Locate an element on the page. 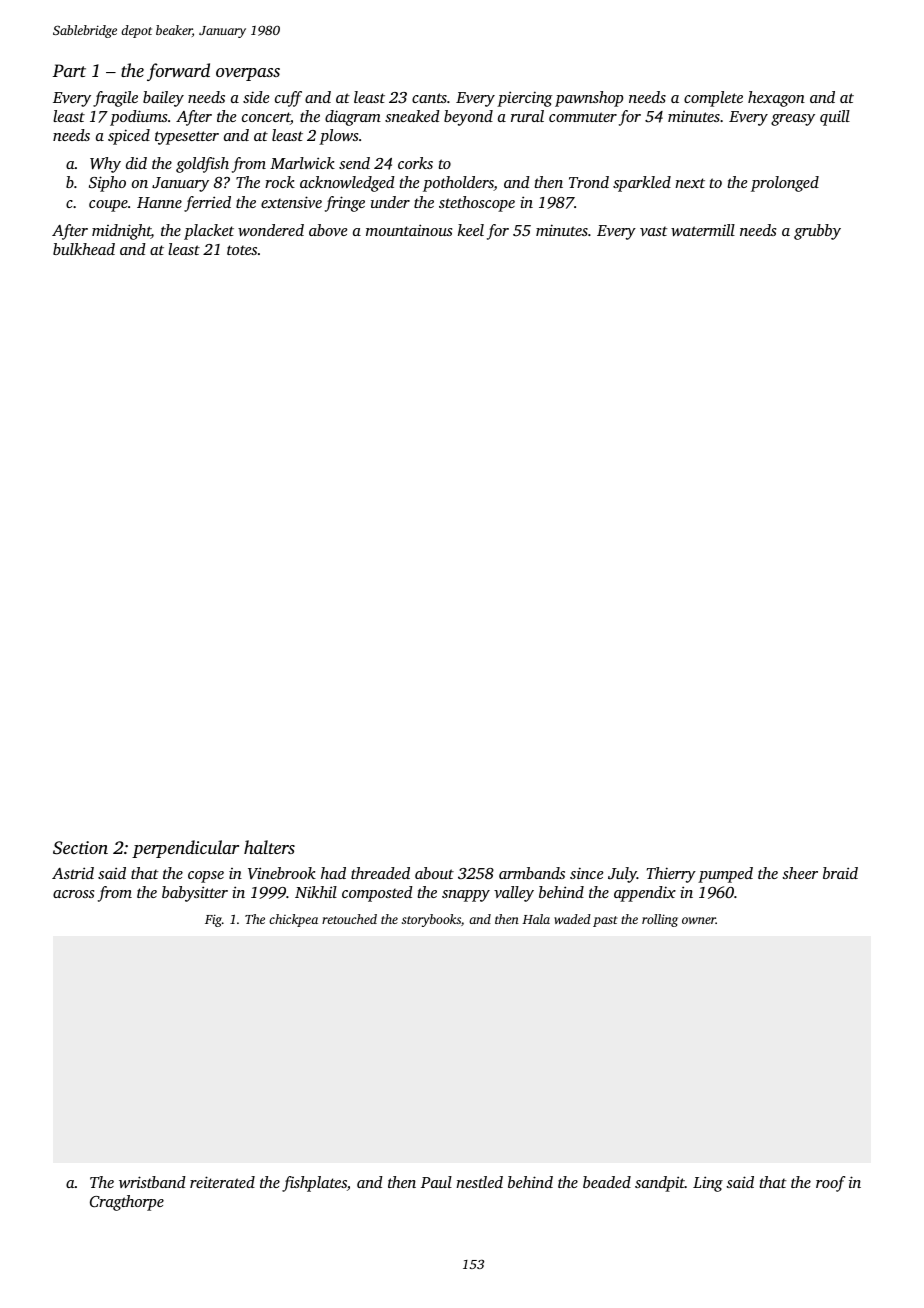  roof is located at coordinates (830, 1184).
